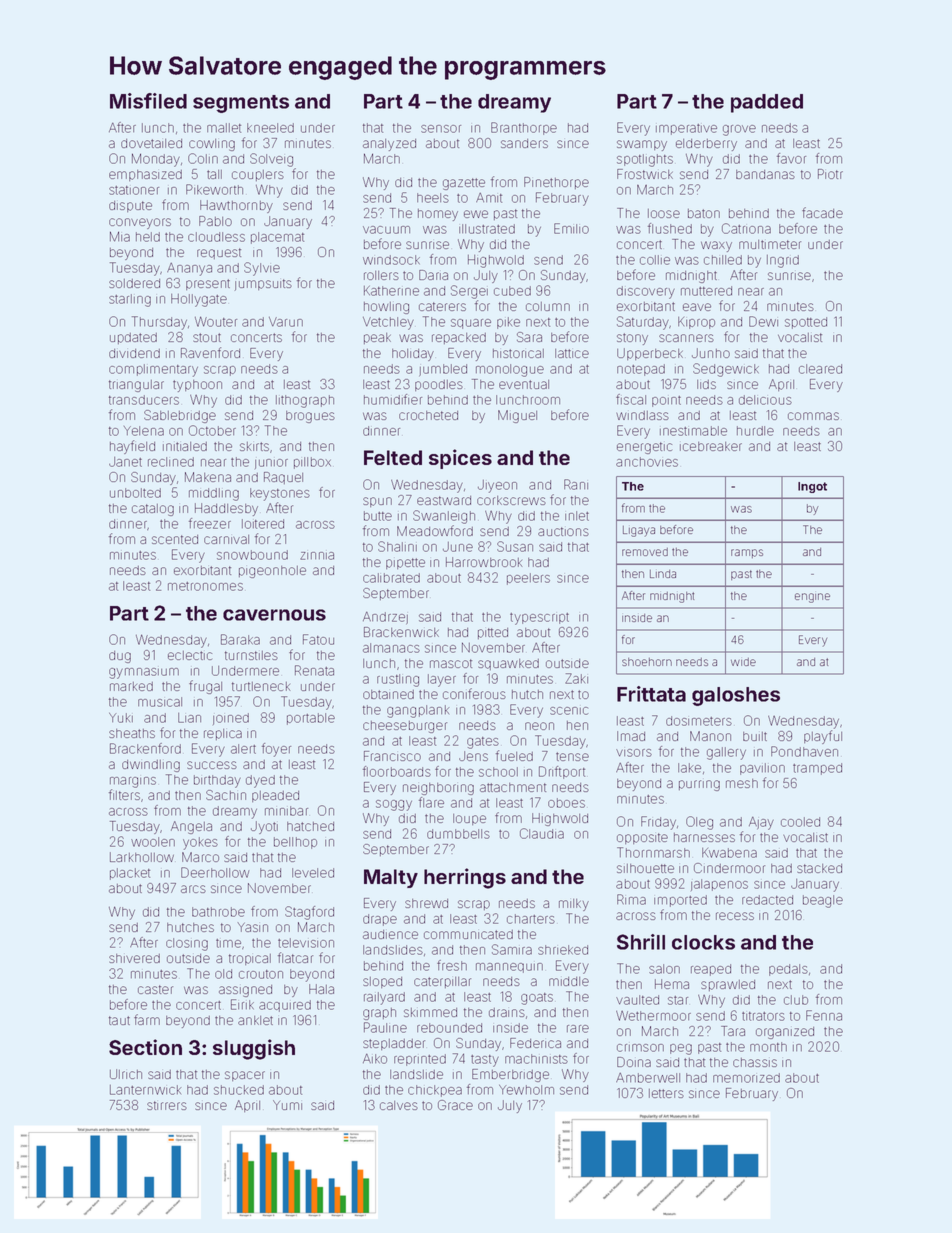 Image resolution: width=952 pixels, height=1233 pixels. What do you see at coordinates (189, 718) in the screenshot?
I see `Lian` at bounding box center [189, 718].
